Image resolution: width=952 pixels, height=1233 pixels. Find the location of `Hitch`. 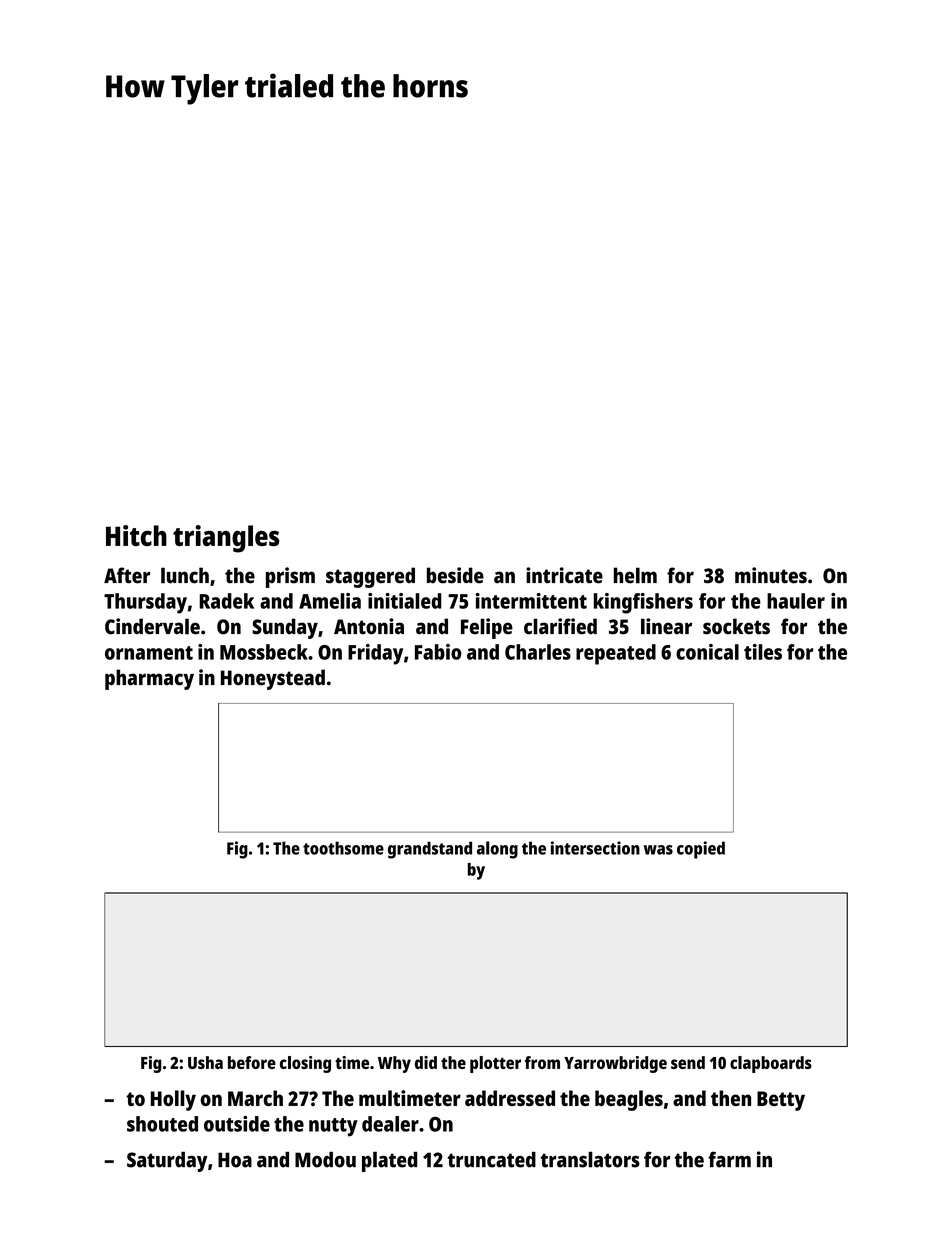

Hitch is located at coordinates (136, 535).
